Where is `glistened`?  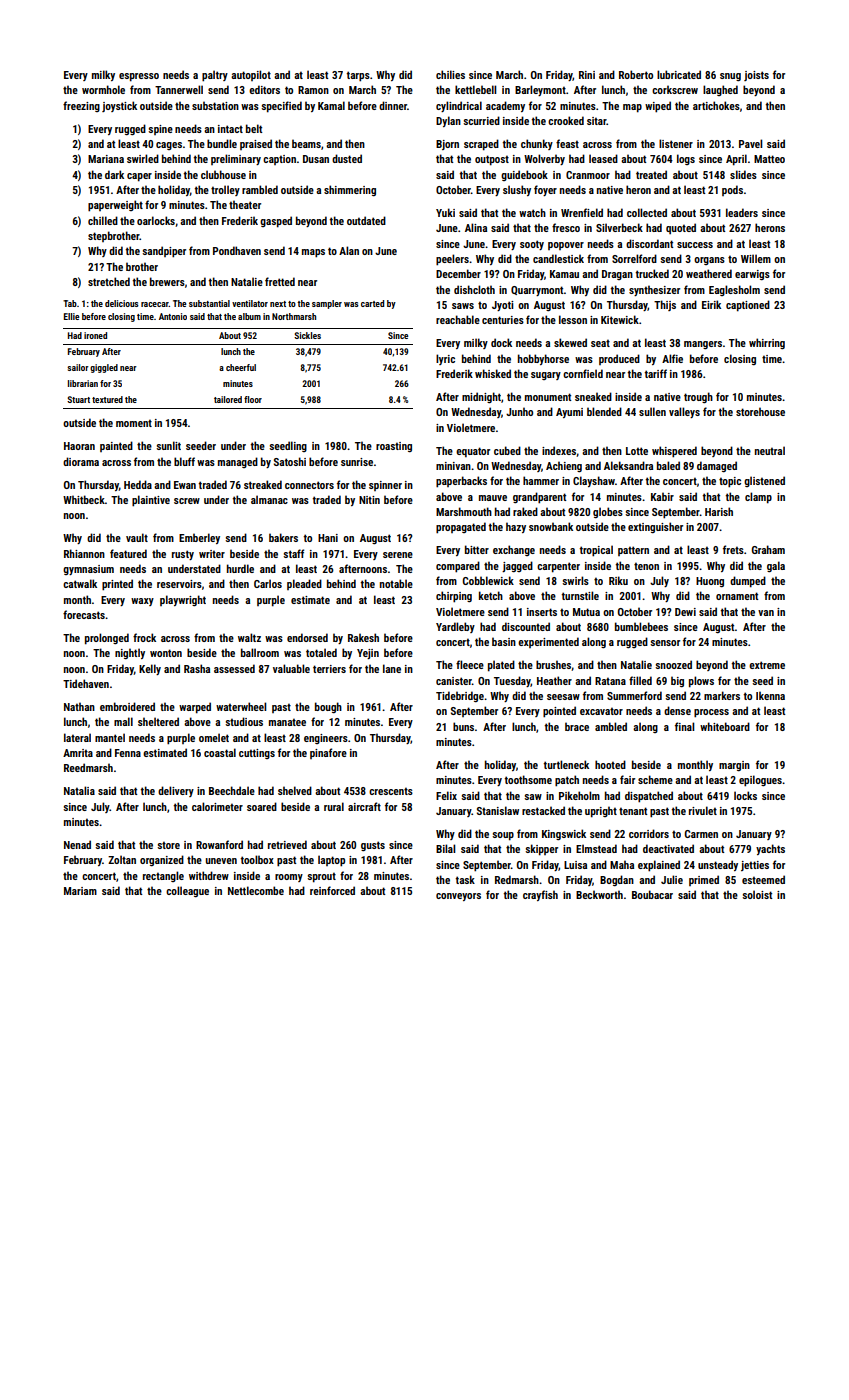 glistened is located at coordinates (764, 481).
